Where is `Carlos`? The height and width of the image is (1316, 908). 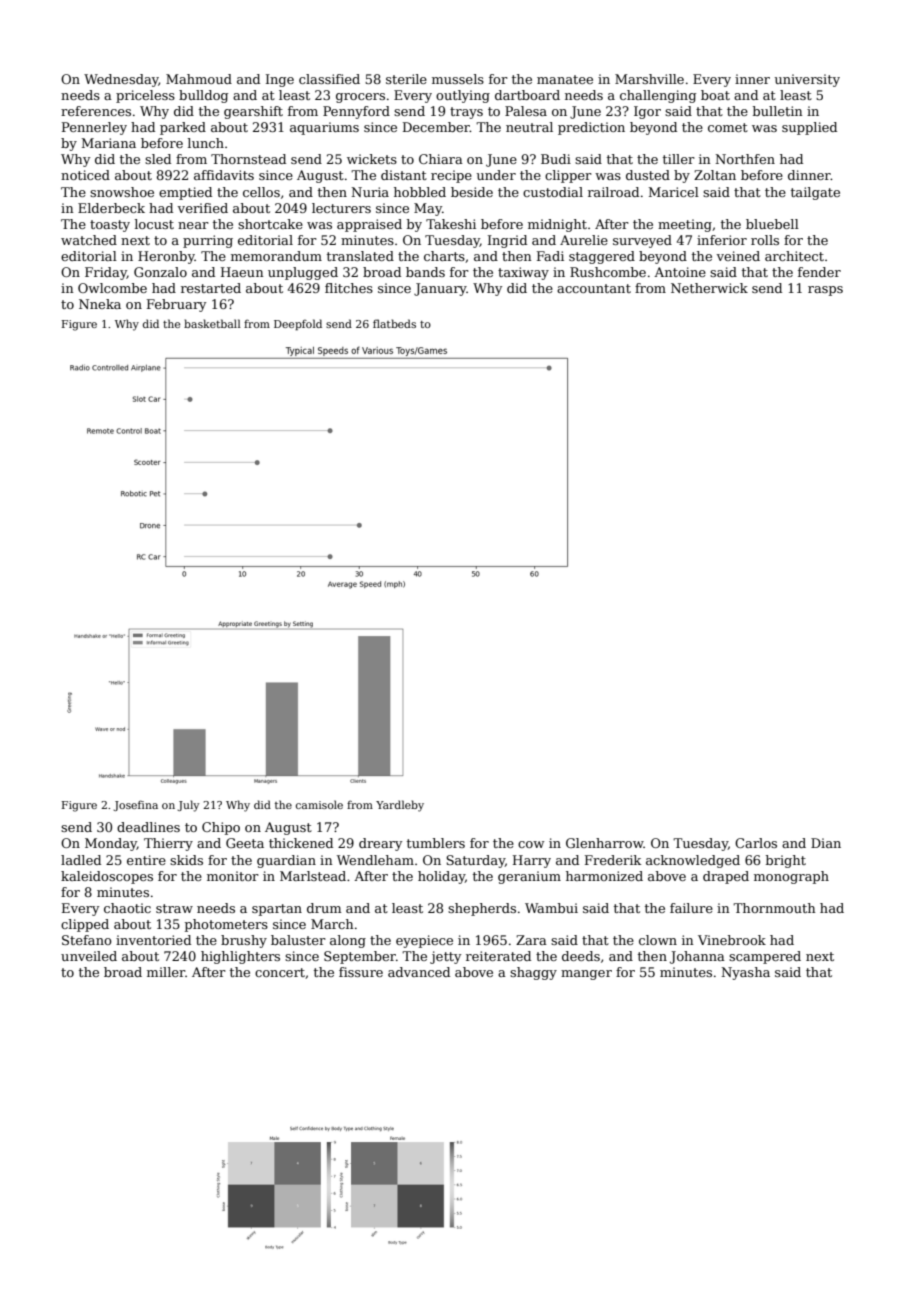
Carlos is located at coordinates (756, 843).
